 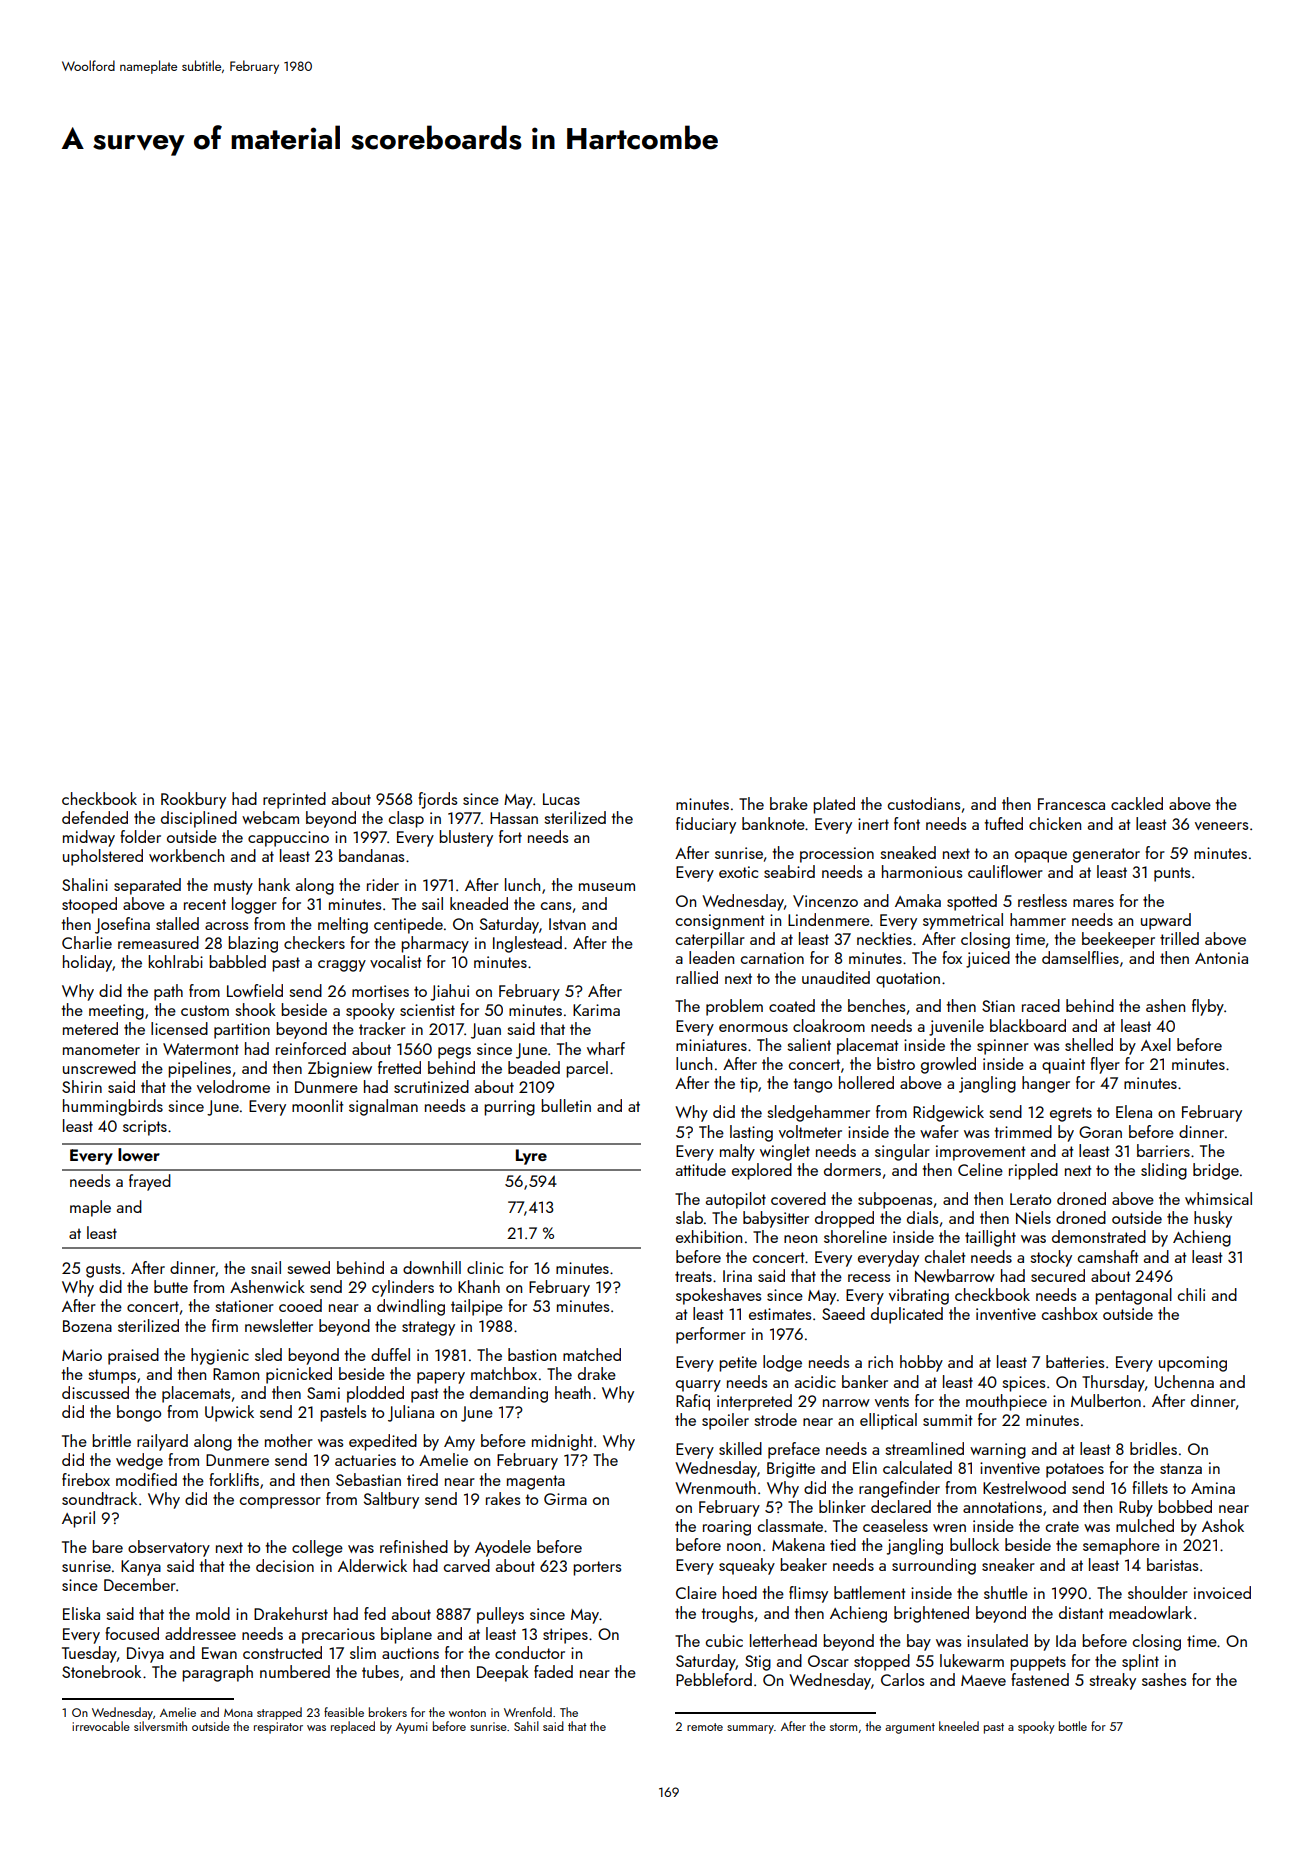 I want to click on paragraph, so click(x=217, y=1673).
